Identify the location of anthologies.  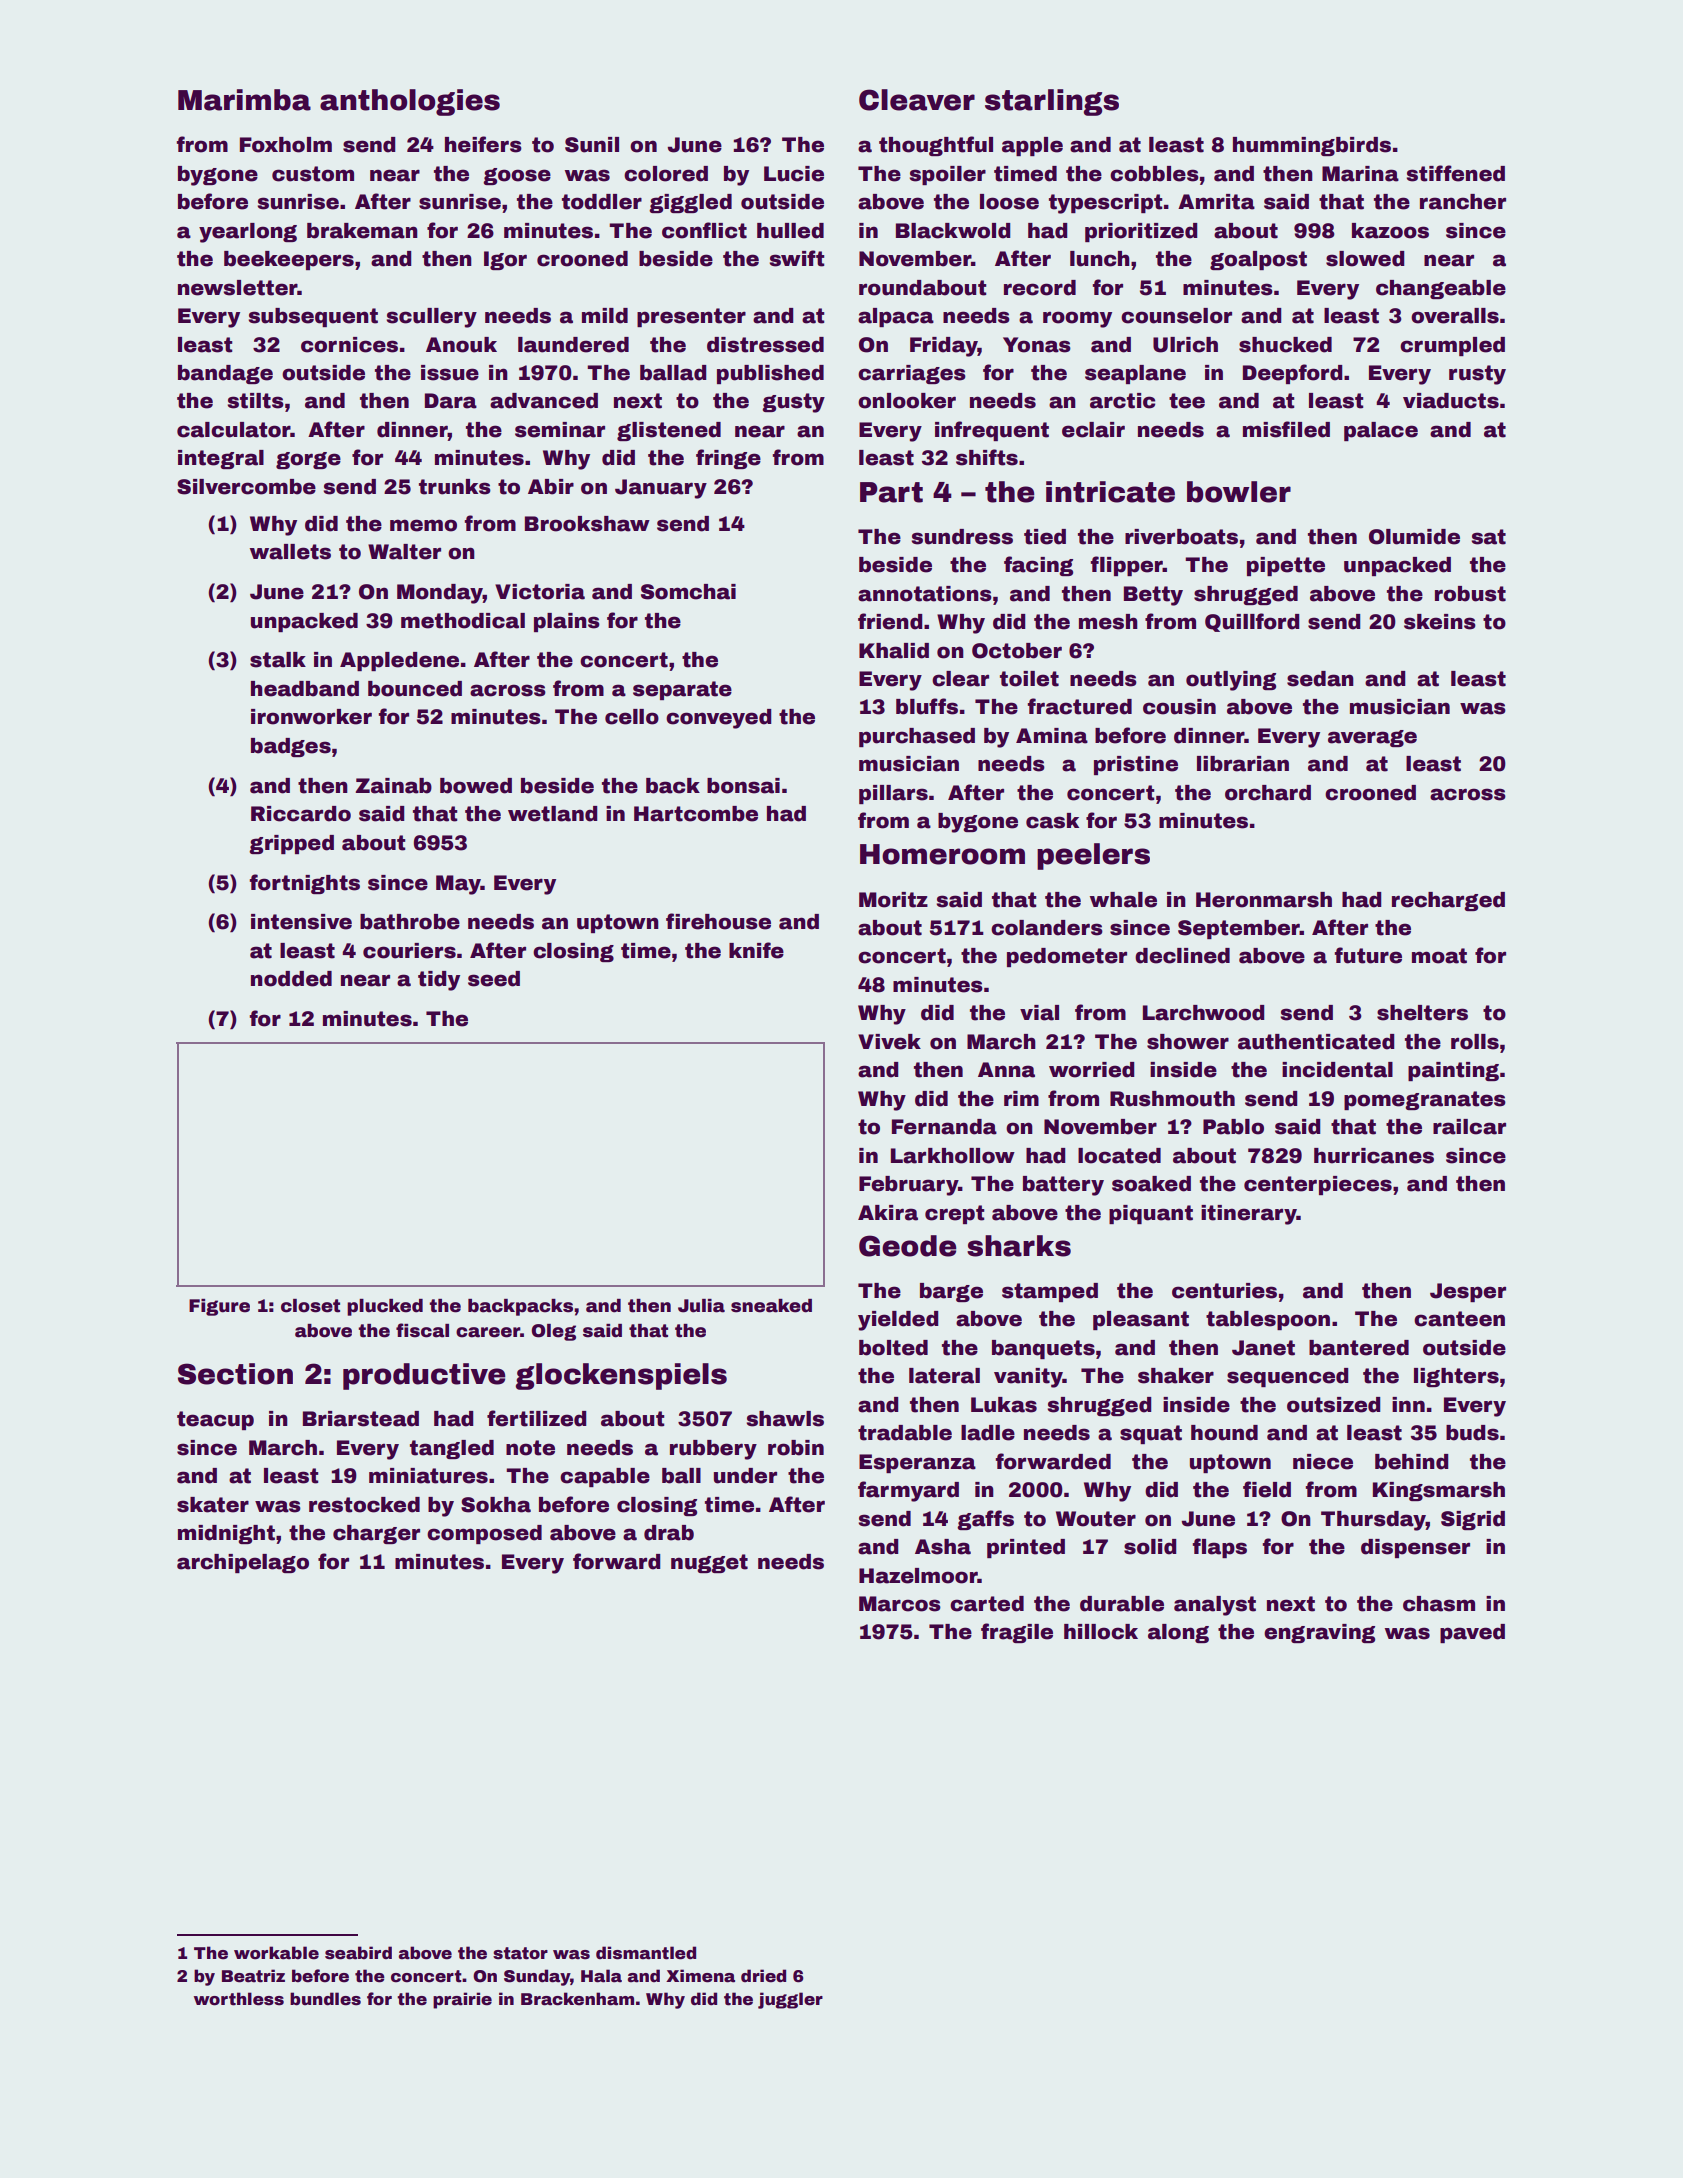
(410, 102).
